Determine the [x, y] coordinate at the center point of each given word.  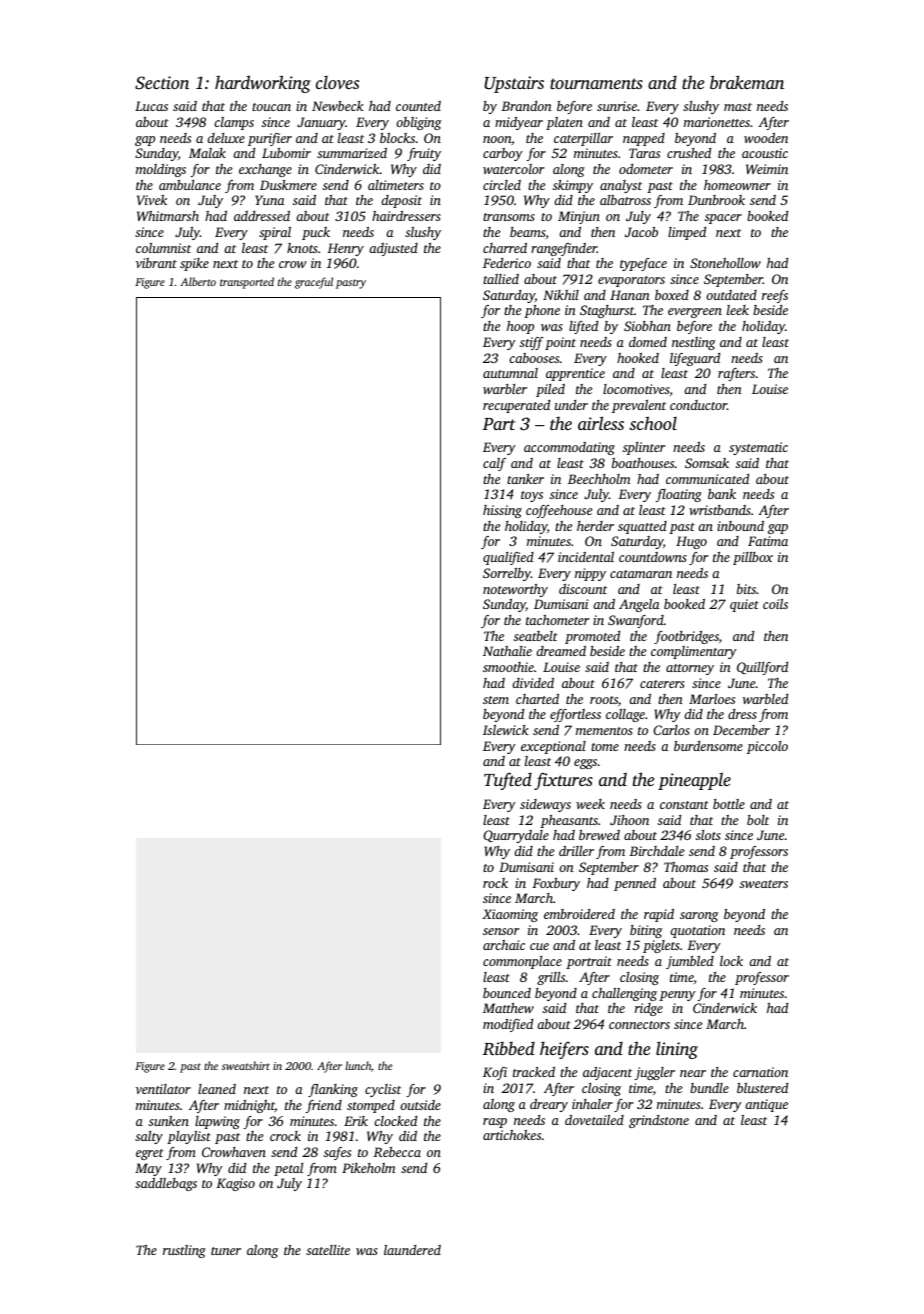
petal [288, 1169]
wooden [766, 138]
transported [247, 283]
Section [162, 83]
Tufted [508, 781]
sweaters [764, 884]
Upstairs [514, 84]
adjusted [393, 249]
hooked [638, 358]
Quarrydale [516, 836]
